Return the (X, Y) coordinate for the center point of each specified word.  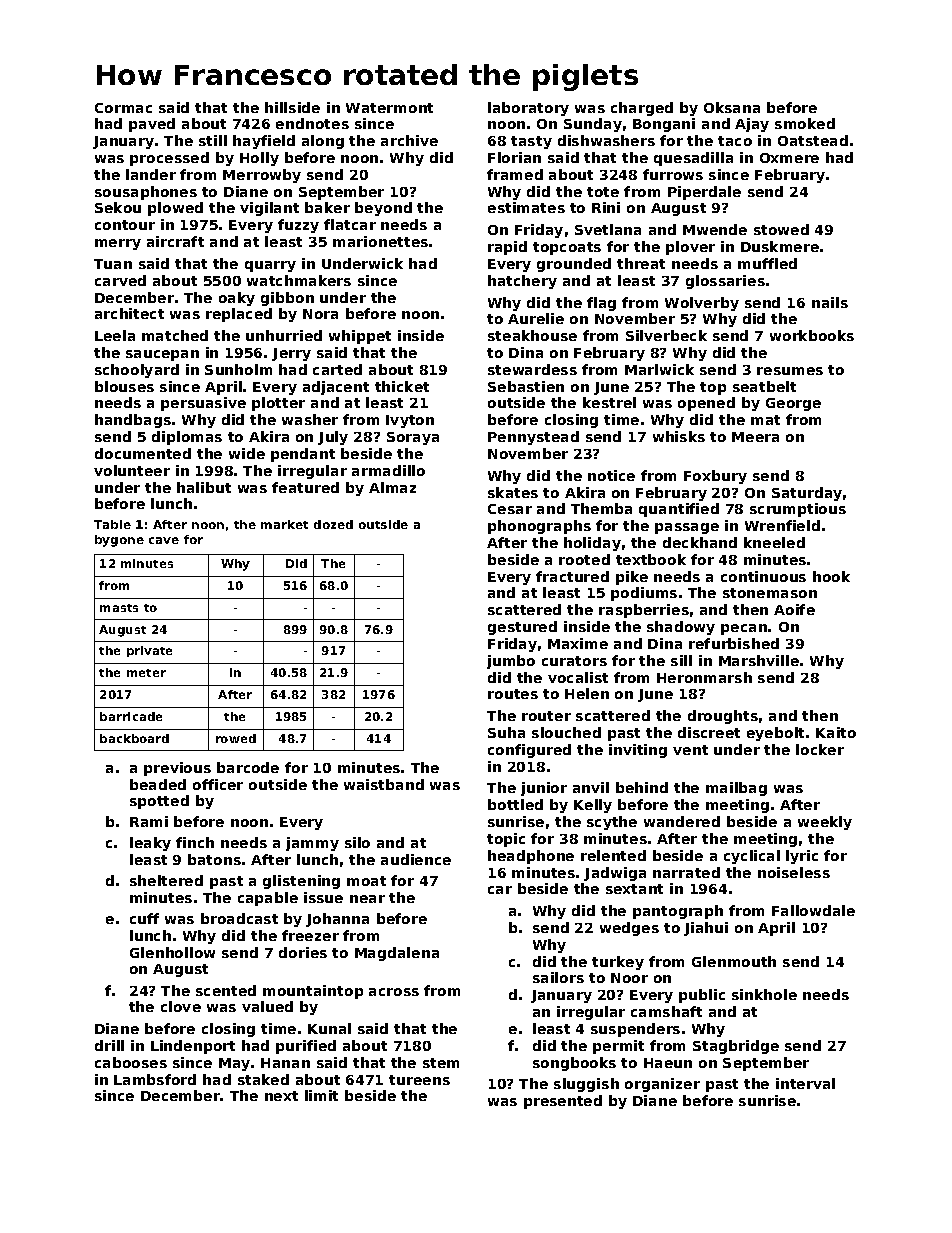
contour (125, 225)
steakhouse (532, 335)
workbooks (812, 335)
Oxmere (789, 158)
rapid (507, 248)
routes (513, 694)
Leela (115, 335)
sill (681, 660)
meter (146, 673)
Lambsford (155, 1079)
